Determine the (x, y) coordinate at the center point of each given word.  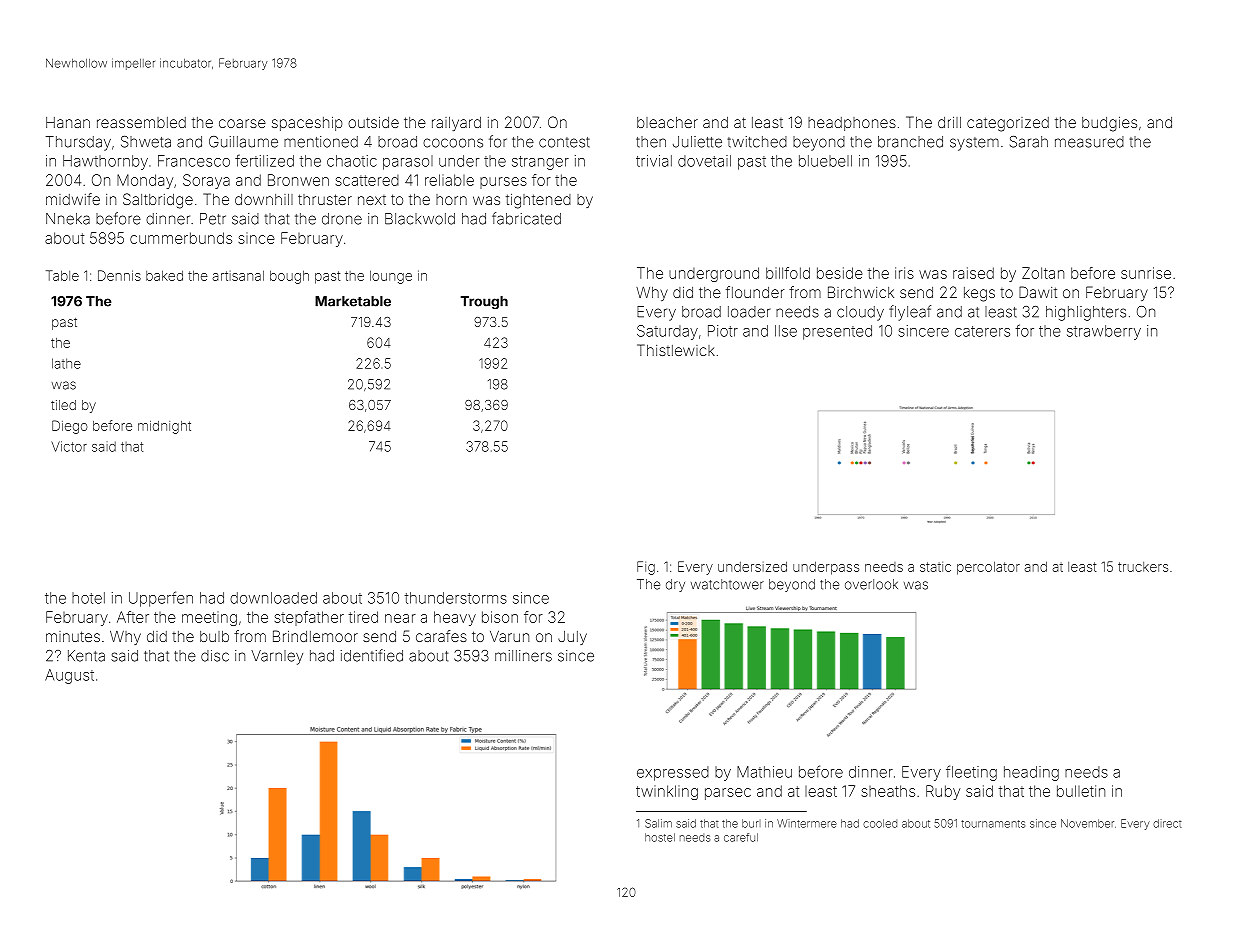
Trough (484, 302)
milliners (523, 656)
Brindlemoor (315, 636)
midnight (164, 427)
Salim (658, 823)
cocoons (453, 143)
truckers (1143, 567)
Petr (213, 219)
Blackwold (420, 219)
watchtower (727, 584)
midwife (73, 199)
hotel (88, 598)
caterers (982, 331)
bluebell (825, 161)
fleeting (971, 773)
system (974, 144)
